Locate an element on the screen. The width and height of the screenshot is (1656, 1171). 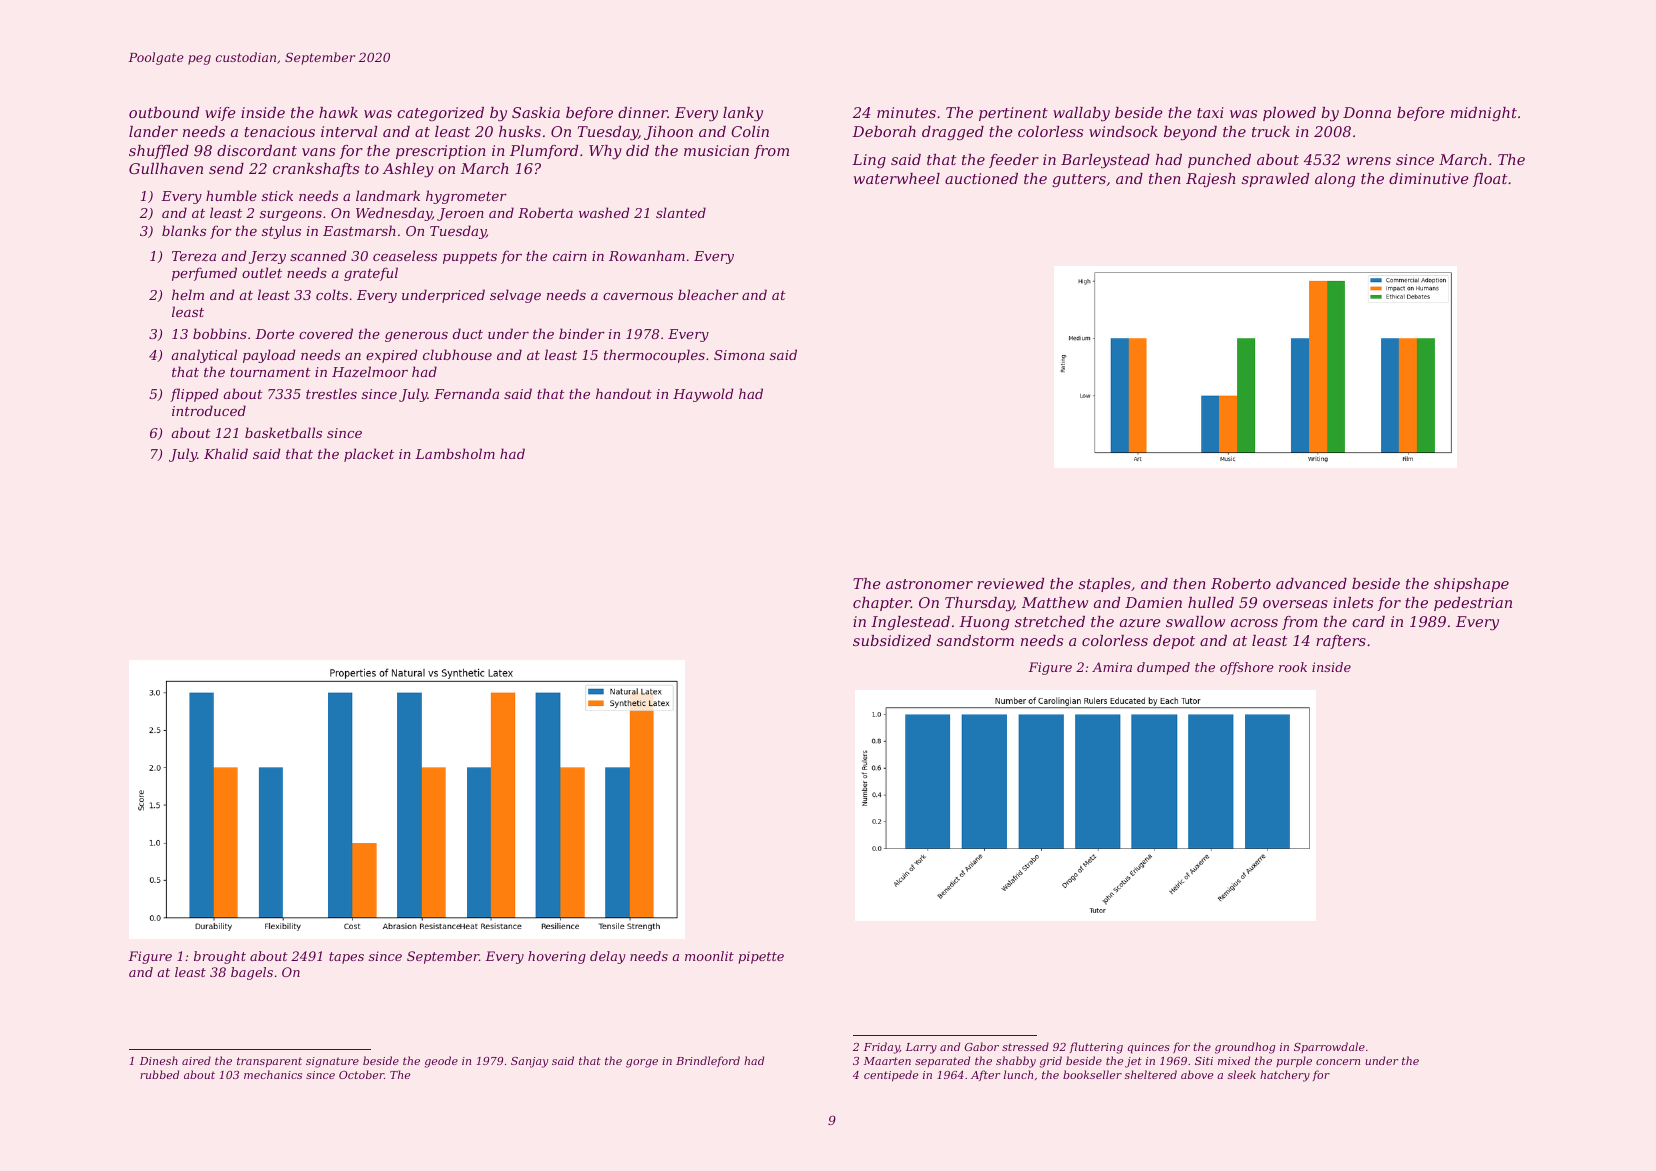
astronomer is located at coordinates (929, 584).
